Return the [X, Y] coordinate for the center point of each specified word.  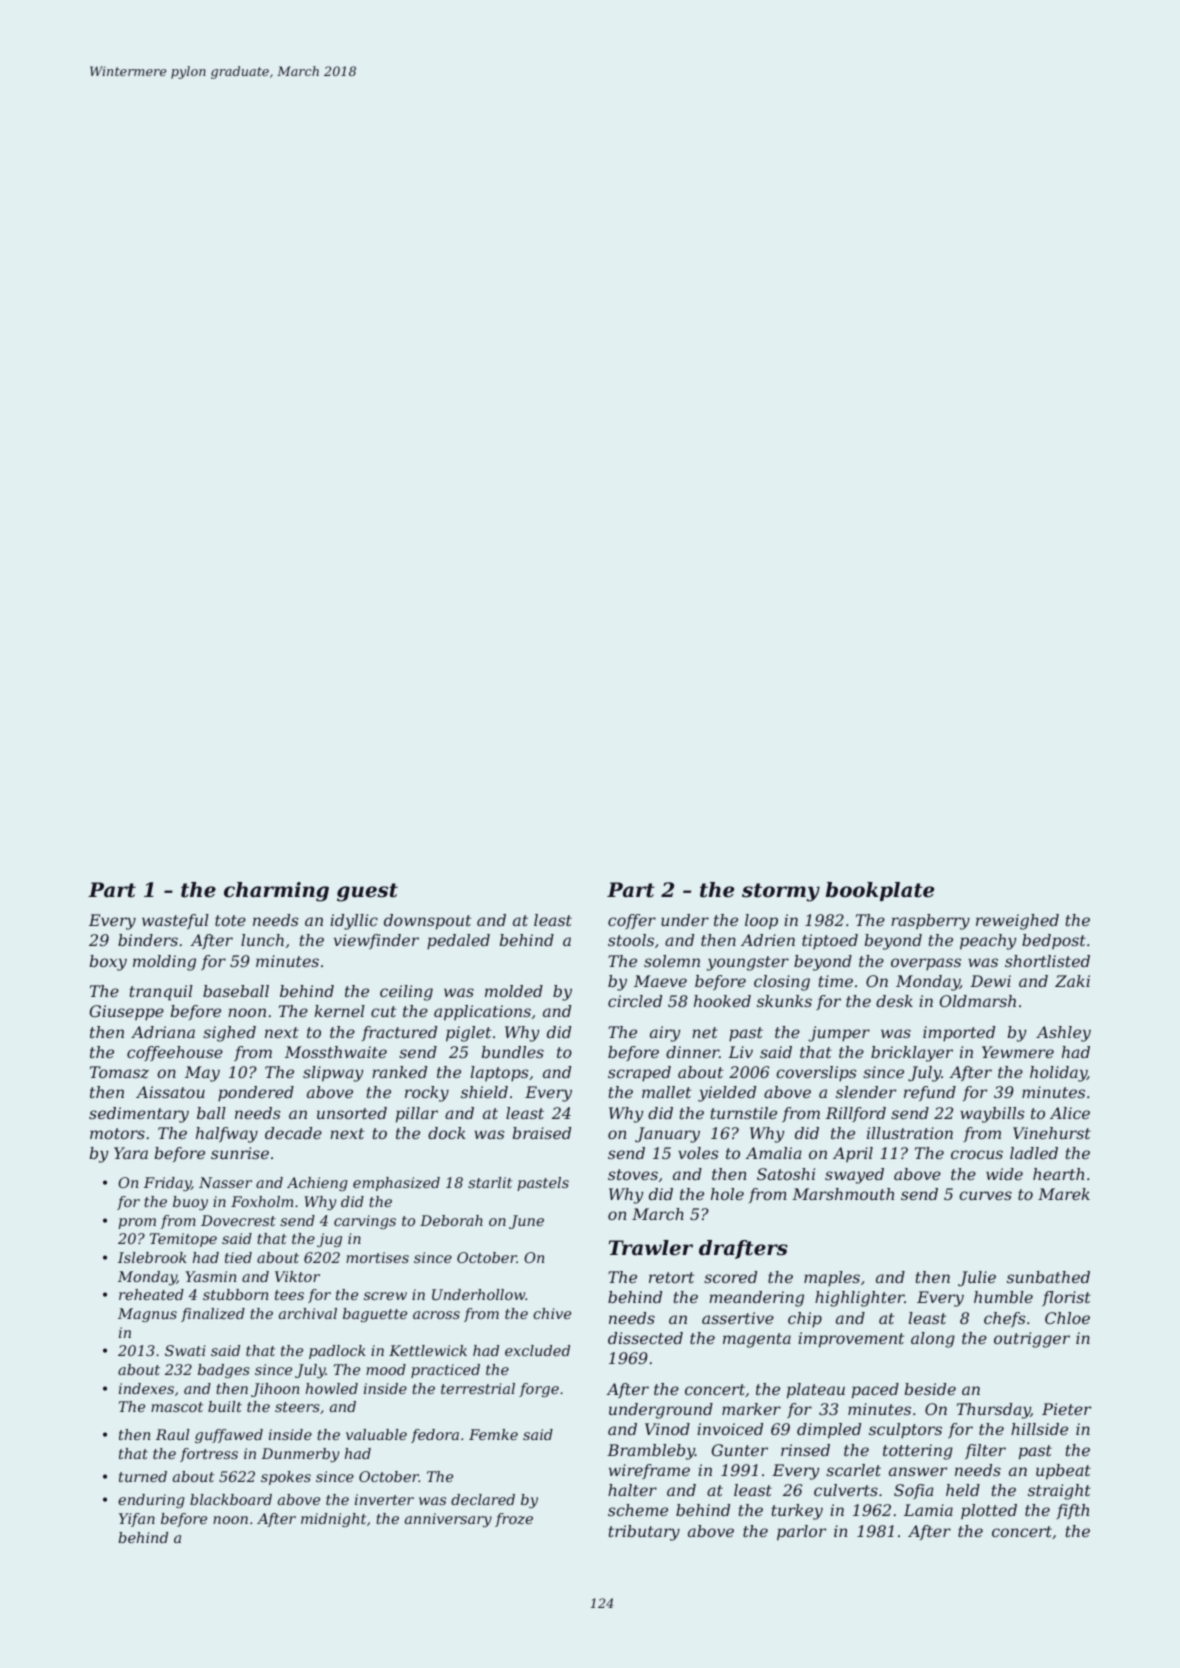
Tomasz [119, 1072]
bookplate [880, 891]
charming [276, 892]
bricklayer [912, 1054]
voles [698, 1153]
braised [542, 1133]
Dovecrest [238, 1220]
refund [930, 1093]
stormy [781, 892]
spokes [286, 1478]
